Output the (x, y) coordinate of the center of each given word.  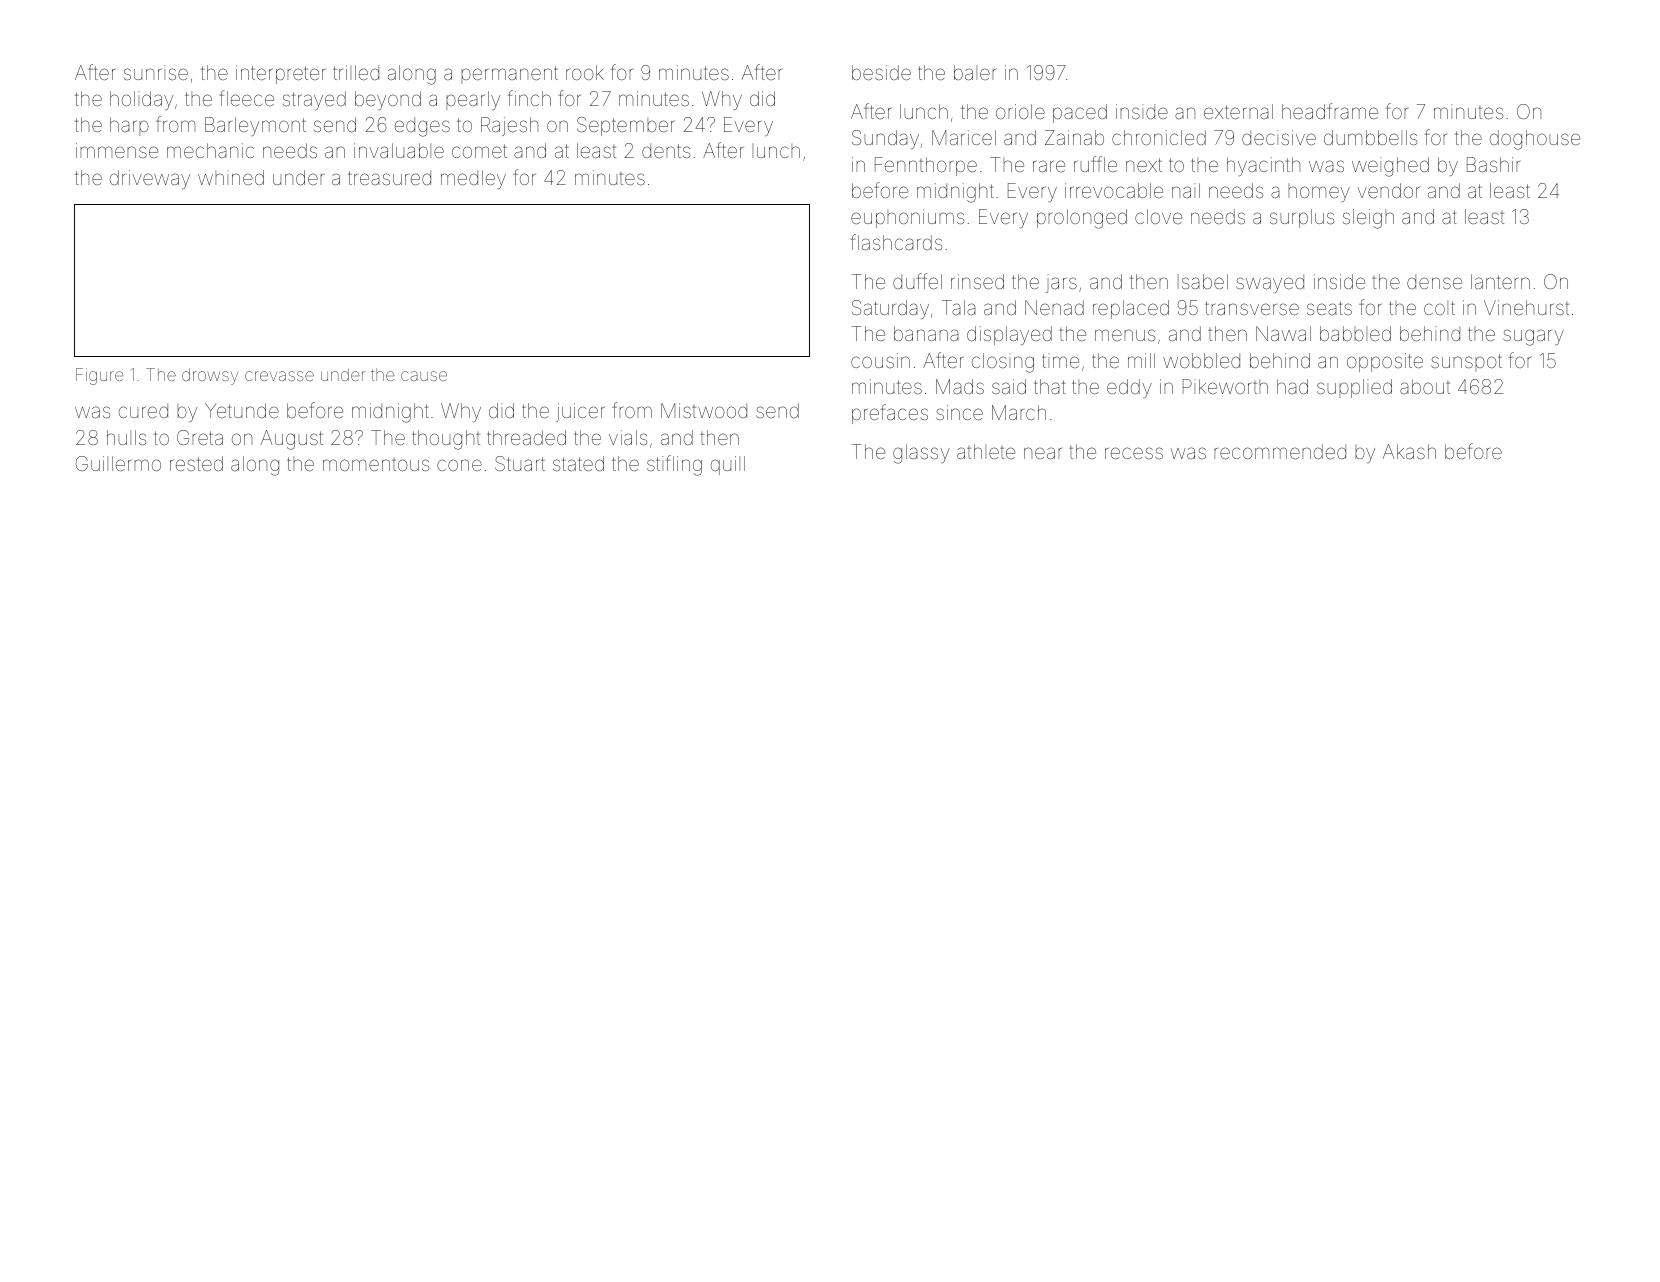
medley (473, 179)
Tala (959, 307)
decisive (1279, 137)
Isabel (1203, 281)
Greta (200, 437)
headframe (1330, 111)
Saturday (890, 309)
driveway (150, 179)
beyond (388, 100)
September (625, 126)
